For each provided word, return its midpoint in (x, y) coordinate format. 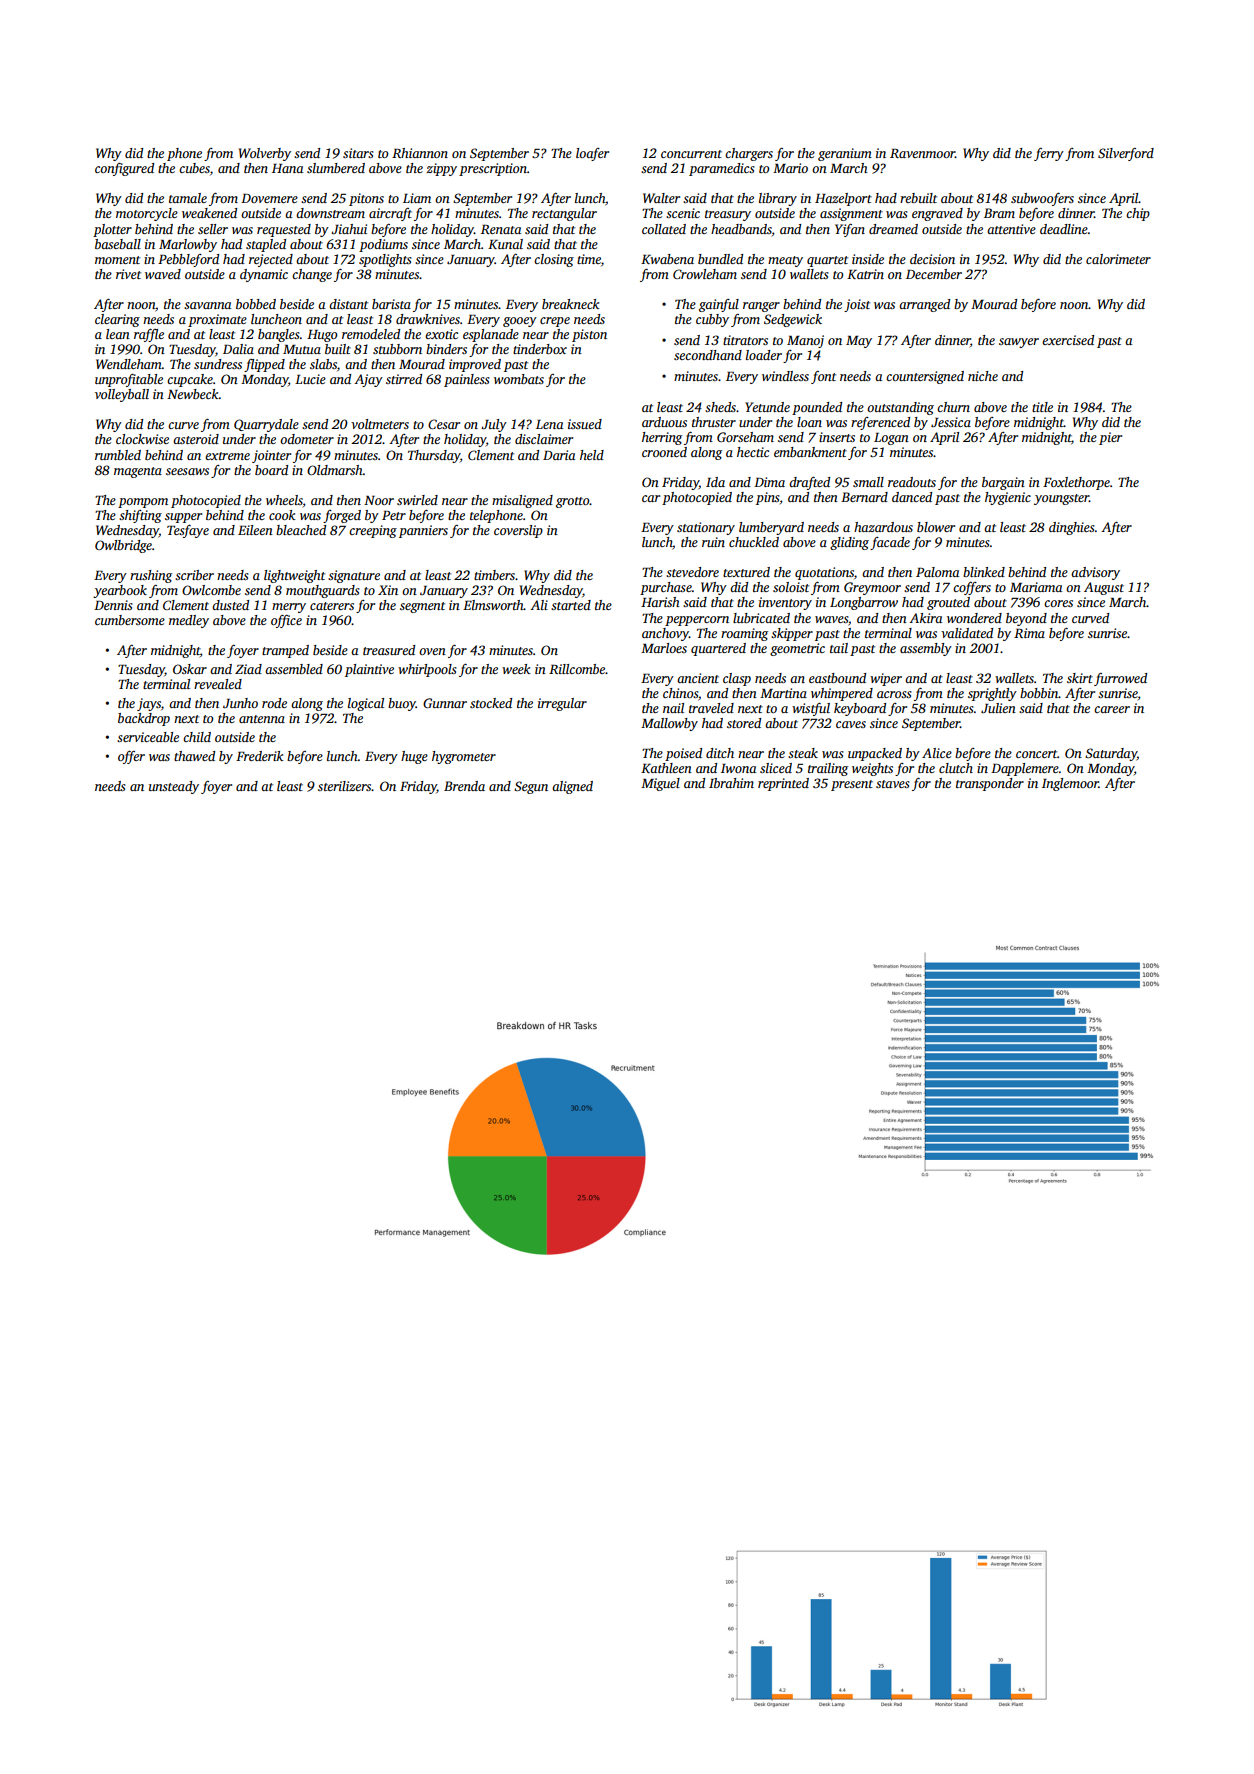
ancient (698, 678)
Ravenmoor (922, 153)
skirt (1080, 678)
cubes (194, 168)
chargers (749, 154)
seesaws (187, 471)
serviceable (148, 737)
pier (1110, 438)
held (592, 455)
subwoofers (1042, 199)
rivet (128, 274)
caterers (332, 606)
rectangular (564, 214)
